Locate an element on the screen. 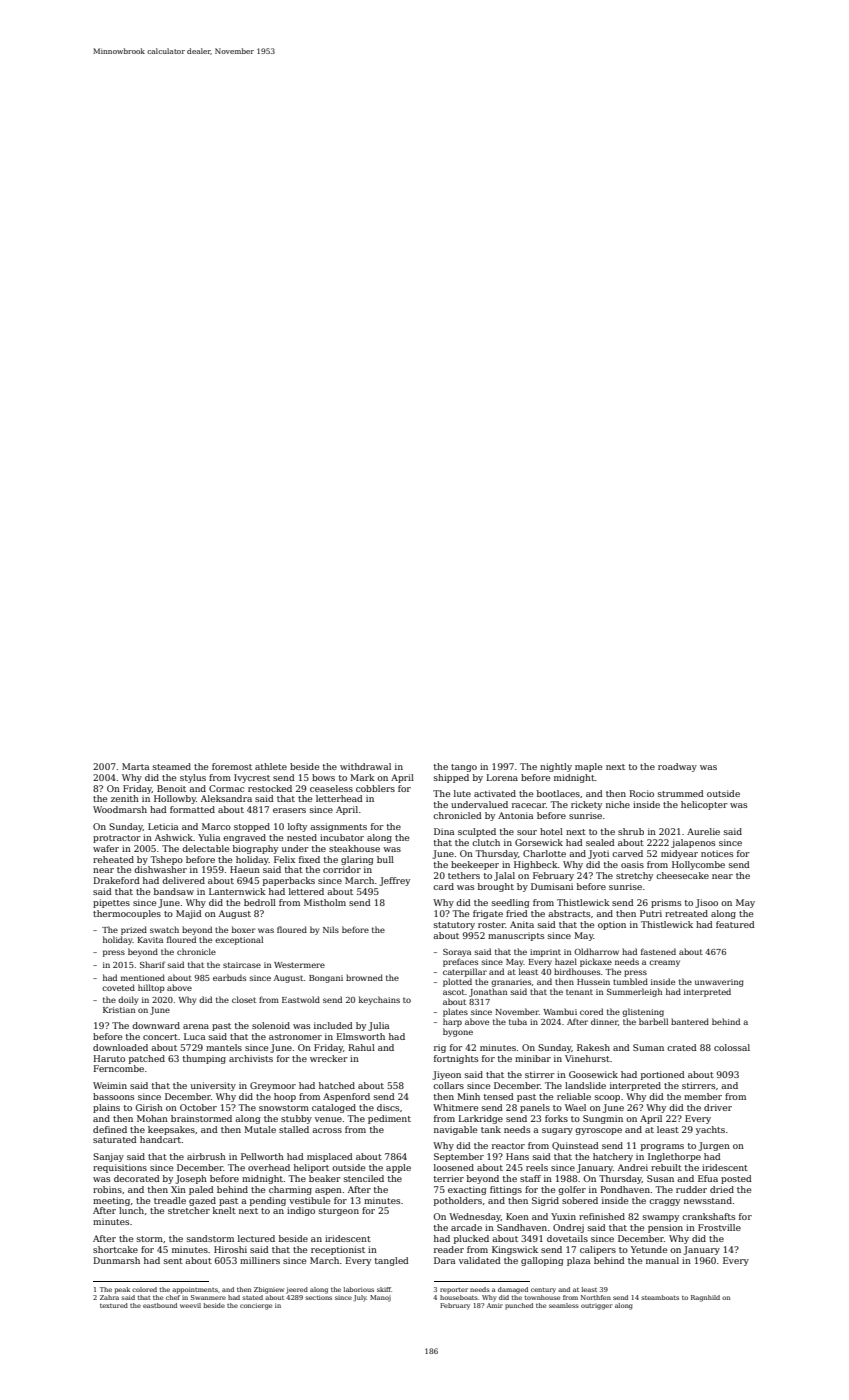 The image size is (849, 1400). posted is located at coordinates (736, 1179).
